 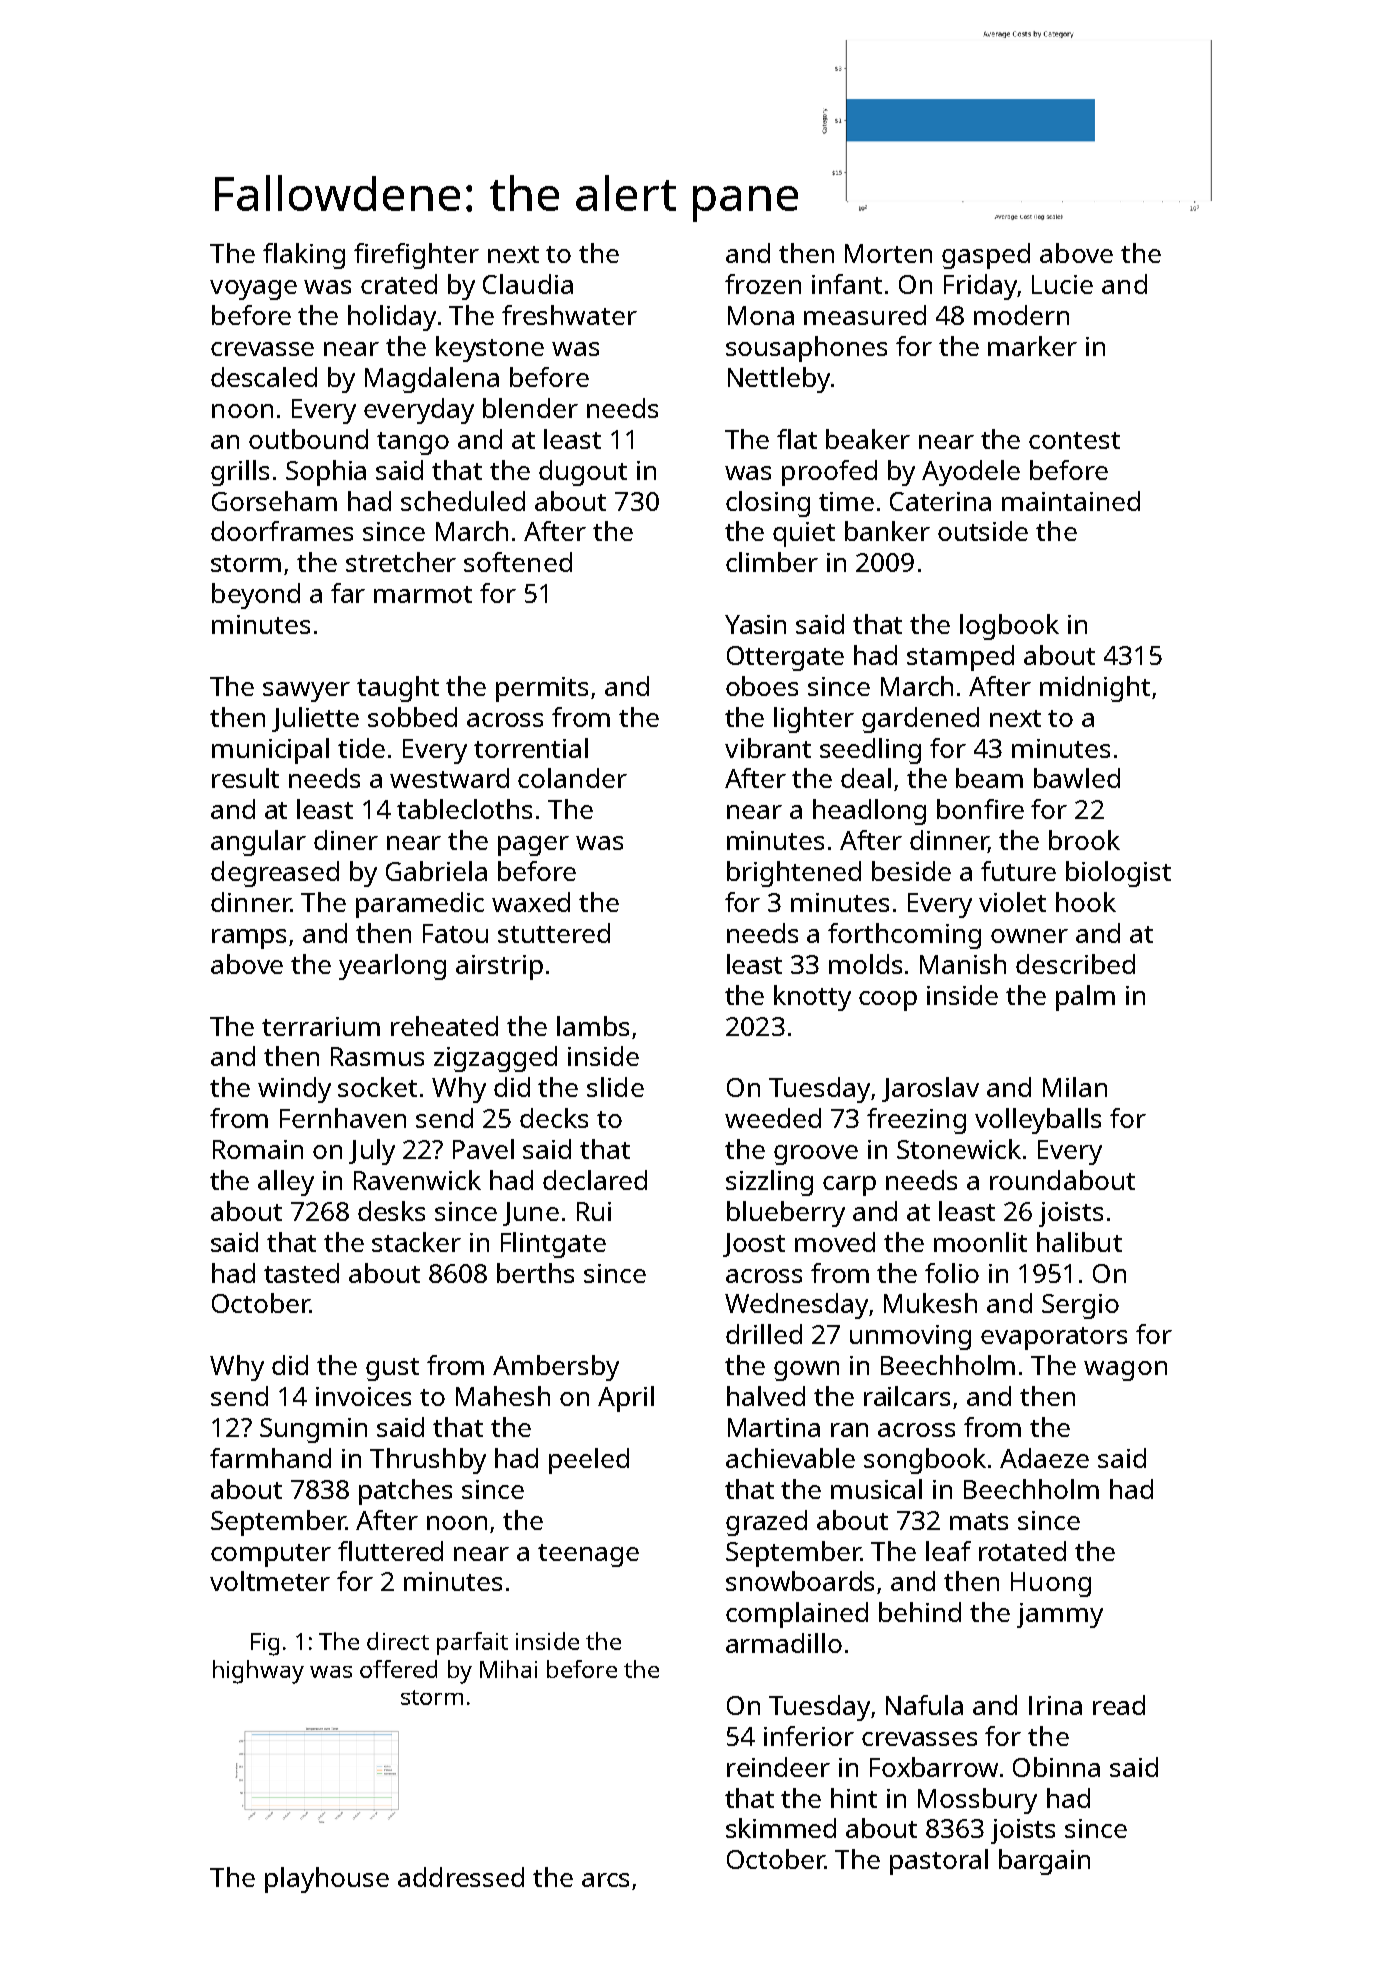 What do you see at coordinates (986, 256) in the screenshot?
I see `gasped` at bounding box center [986, 256].
